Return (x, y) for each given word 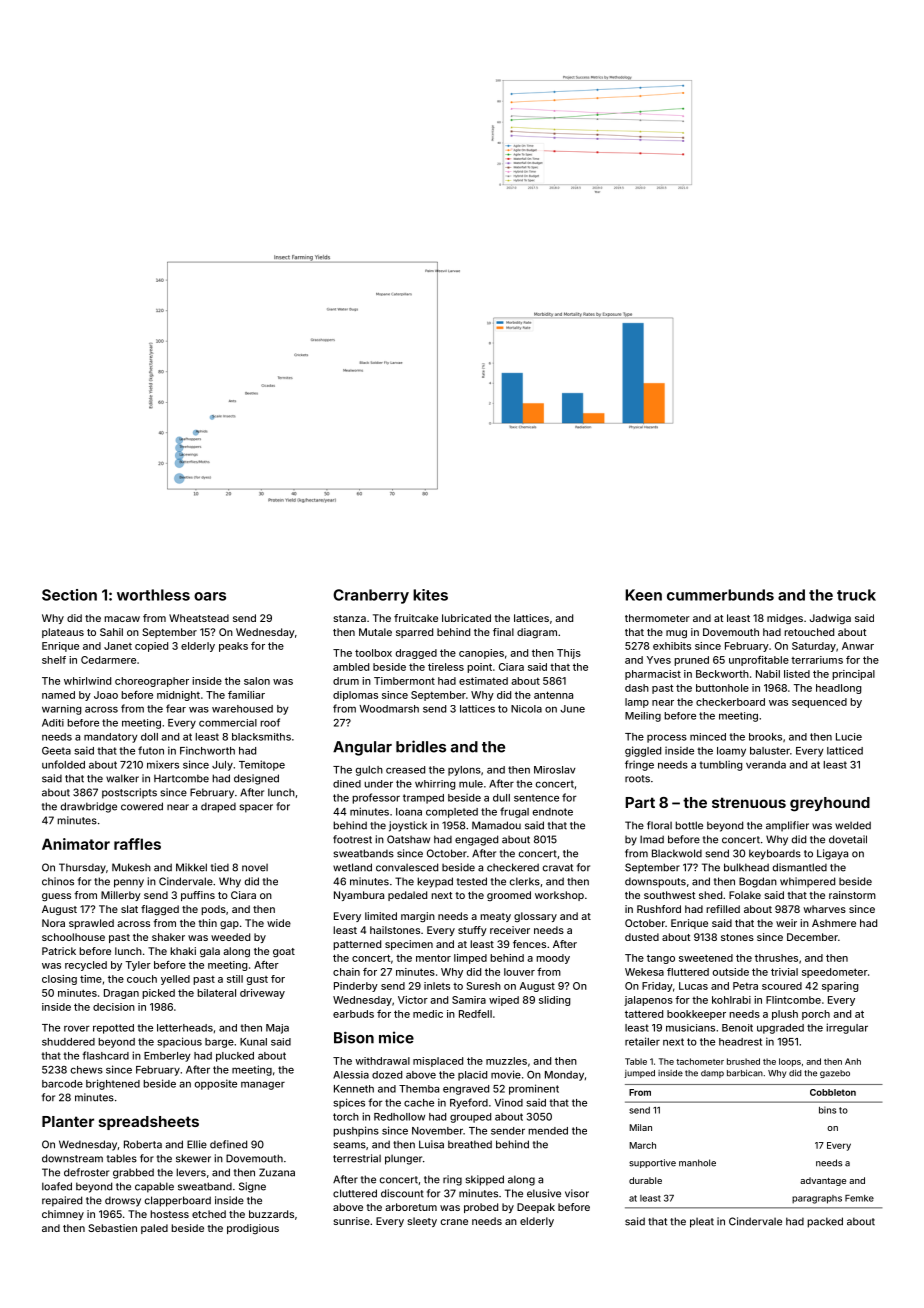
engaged (476, 840)
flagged (160, 910)
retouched (809, 632)
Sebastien (112, 1228)
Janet (118, 646)
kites (430, 595)
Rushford (659, 909)
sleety (422, 1222)
